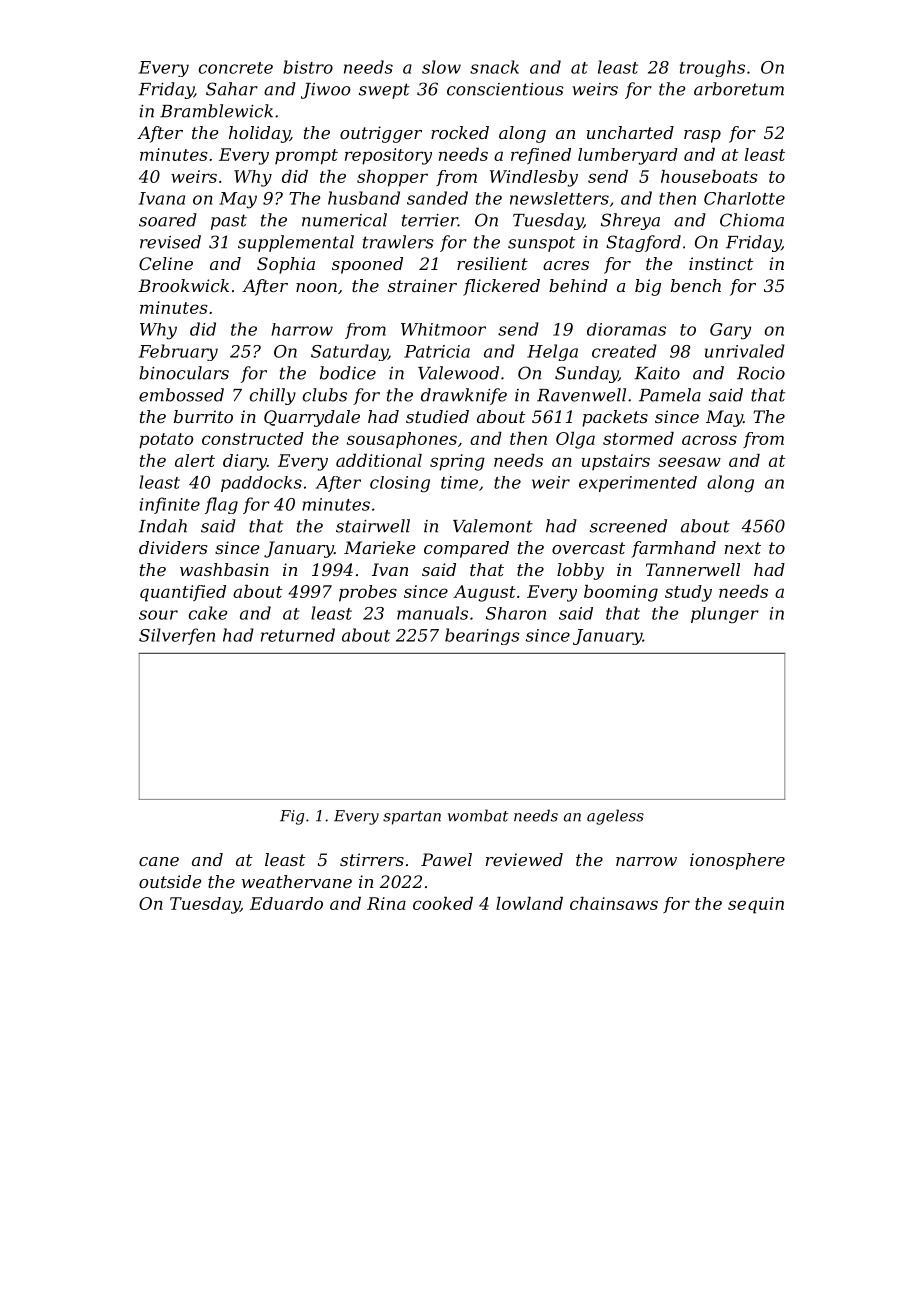 Image resolution: width=924 pixels, height=1311 pixels. What do you see at coordinates (441, 67) in the screenshot?
I see `slow` at bounding box center [441, 67].
